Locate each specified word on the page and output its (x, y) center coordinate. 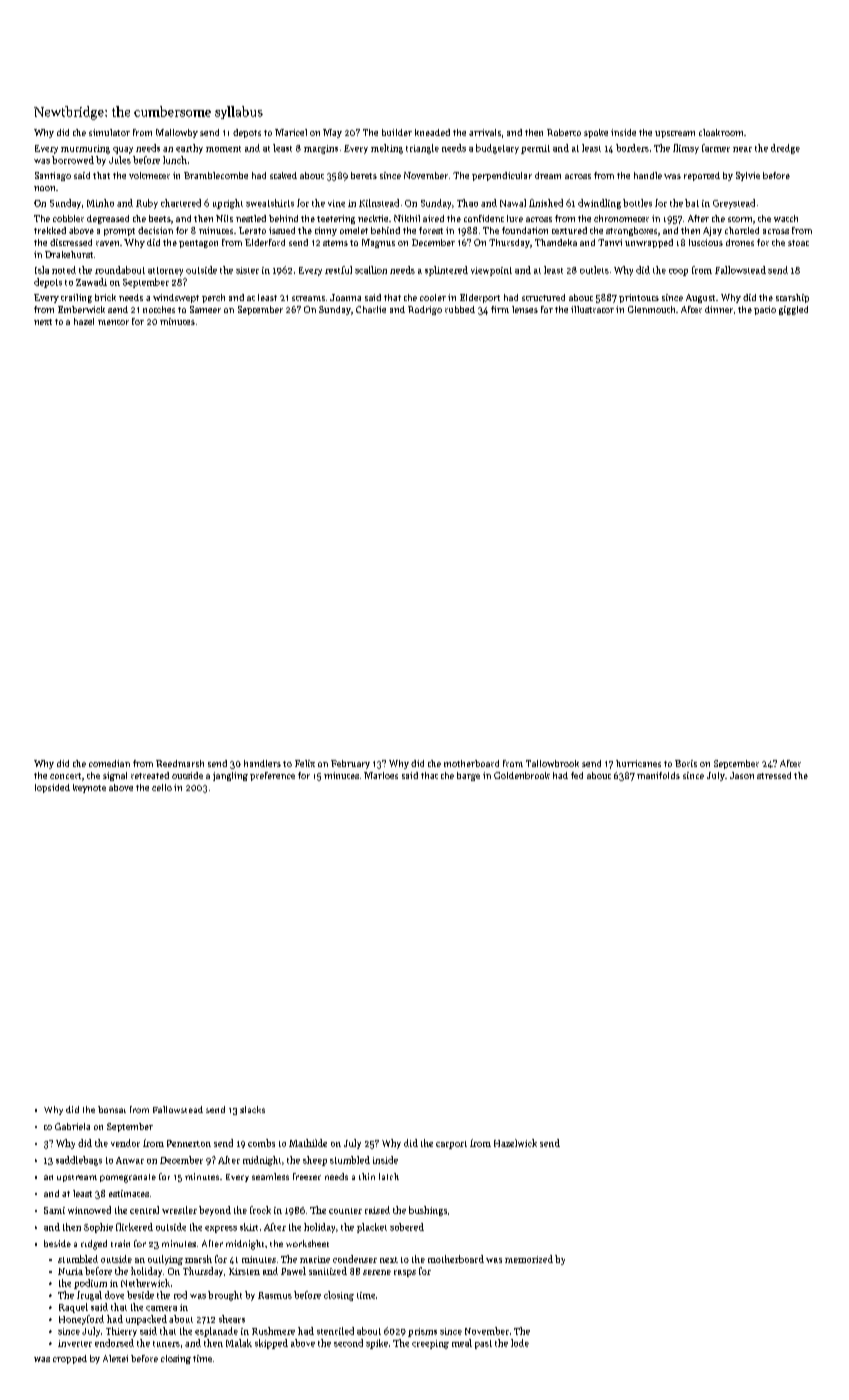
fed (577, 775)
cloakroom (721, 132)
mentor (113, 322)
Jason (742, 775)
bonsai (112, 1109)
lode (520, 1343)
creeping (430, 1344)
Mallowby (177, 133)
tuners (166, 1344)
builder (397, 132)
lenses (525, 309)
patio (765, 310)
